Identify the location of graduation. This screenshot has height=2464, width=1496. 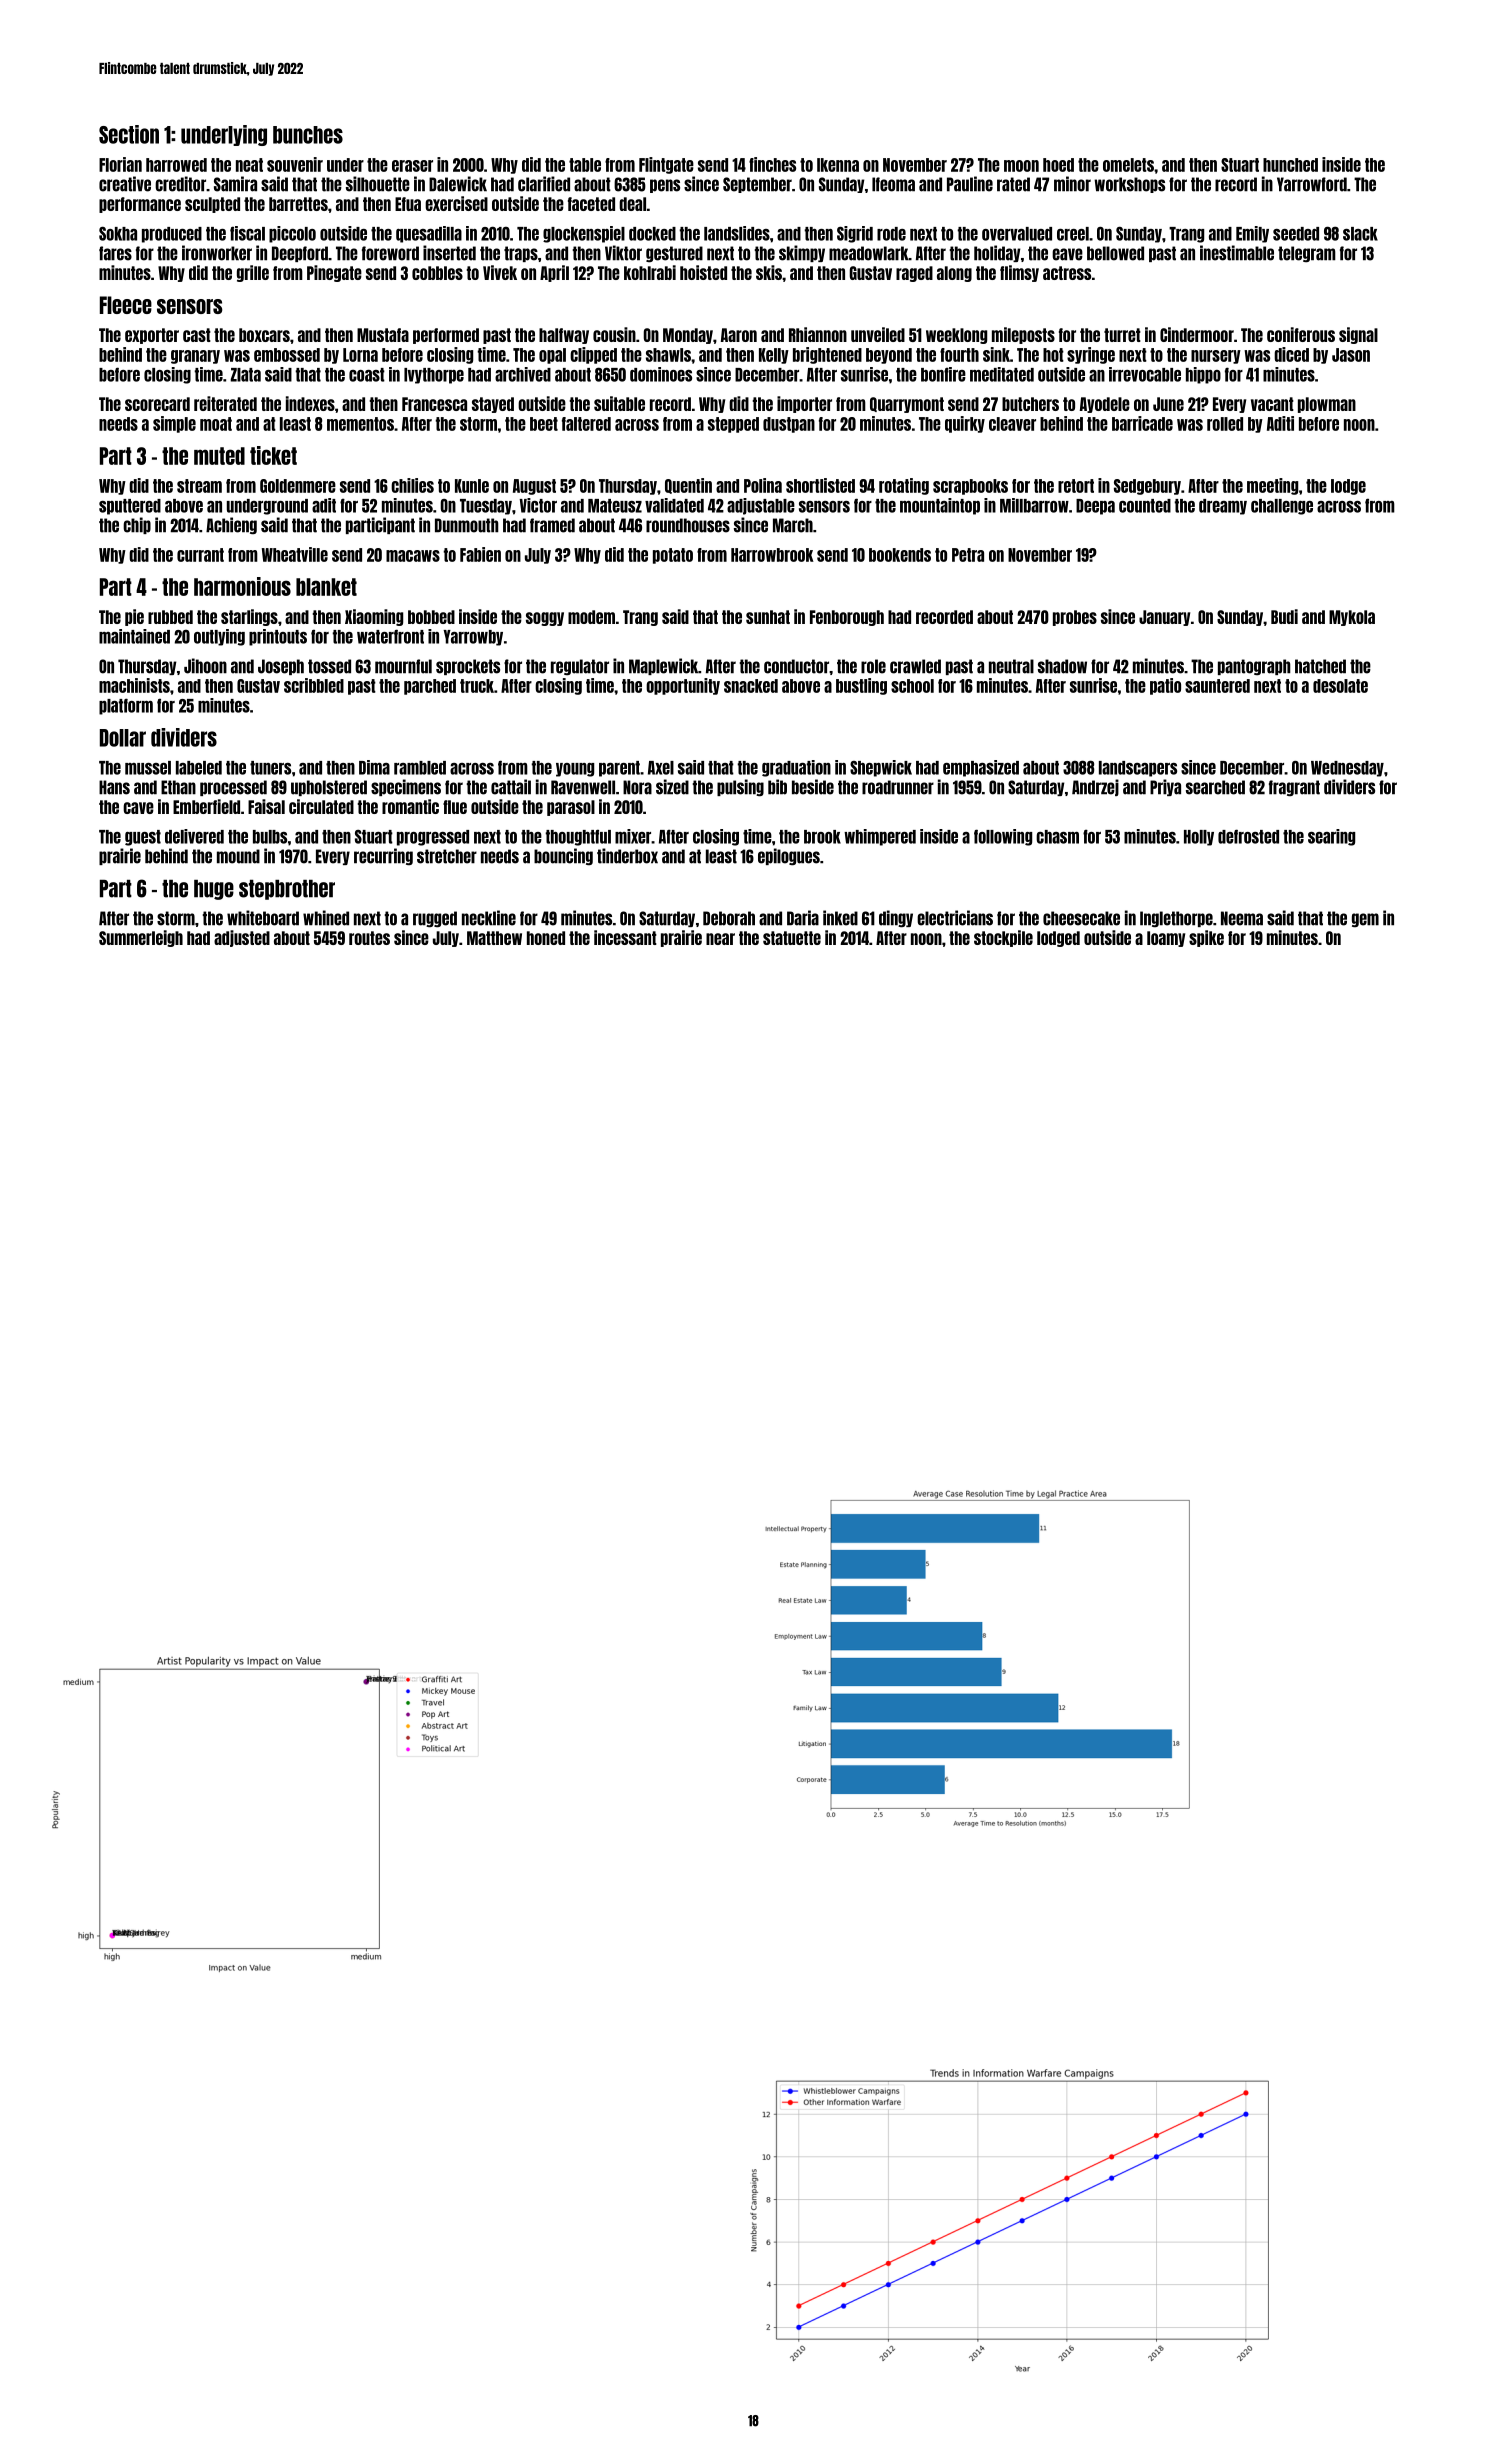
(796, 768).
